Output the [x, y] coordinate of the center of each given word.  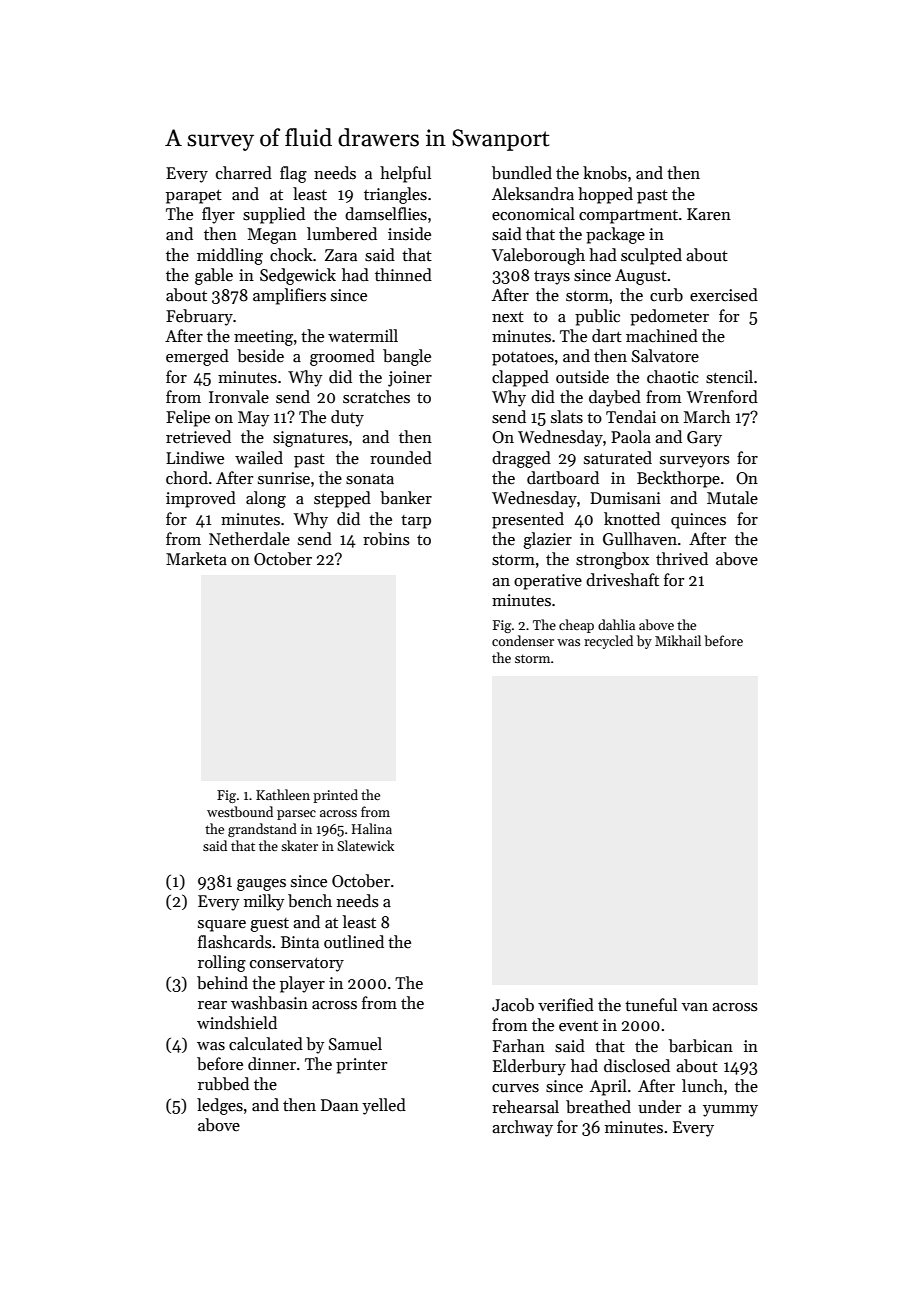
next [508, 317]
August [641, 277]
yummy [730, 1111]
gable [214, 276]
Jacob [513, 1005]
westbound [240, 811]
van [695, 1007]
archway [522, 1128]
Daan [340, 1105]
